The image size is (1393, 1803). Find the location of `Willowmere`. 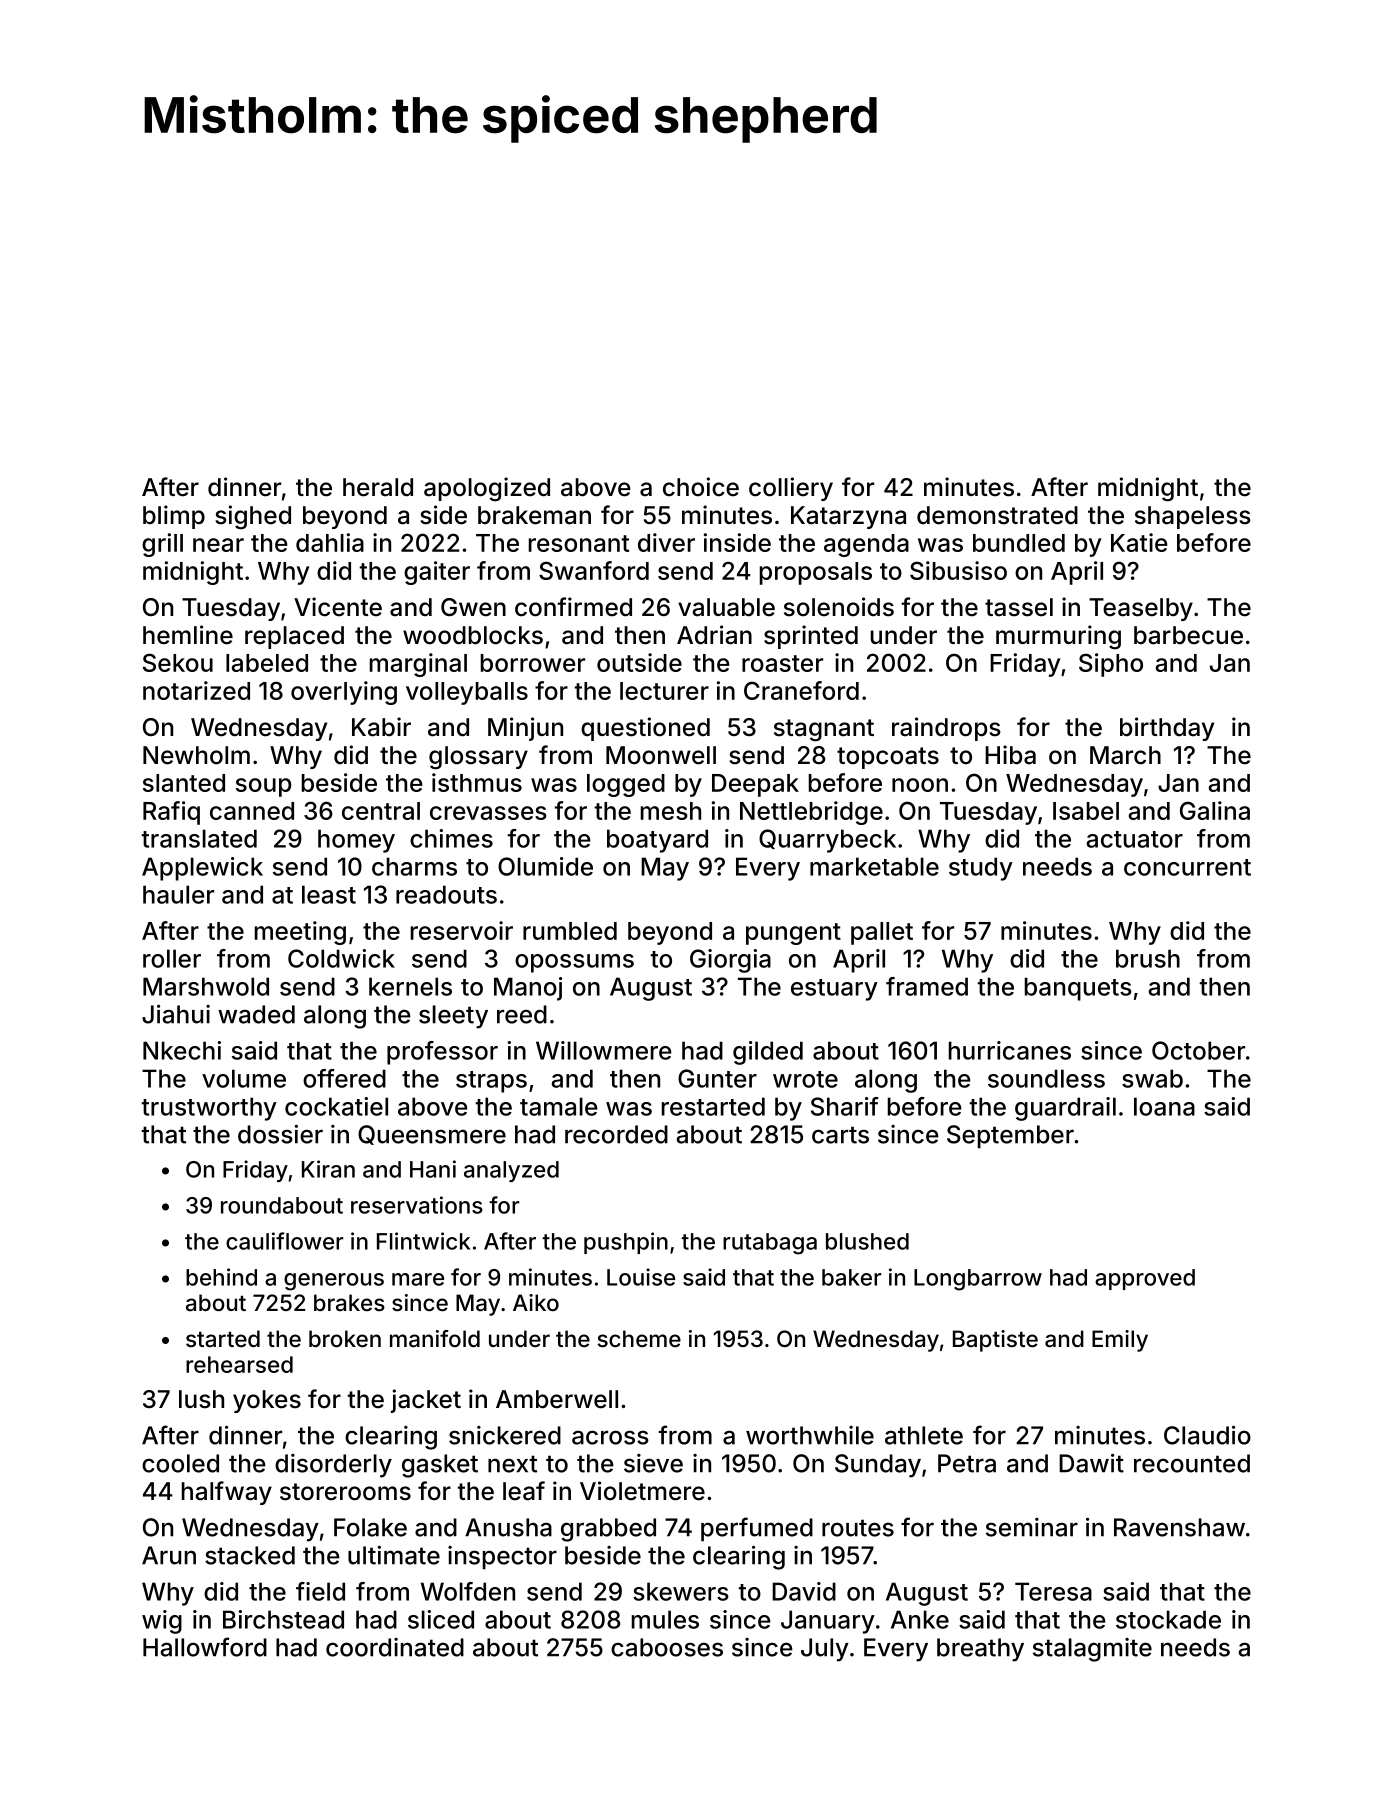

Willowmere is located at coordinates (604, 1050).
